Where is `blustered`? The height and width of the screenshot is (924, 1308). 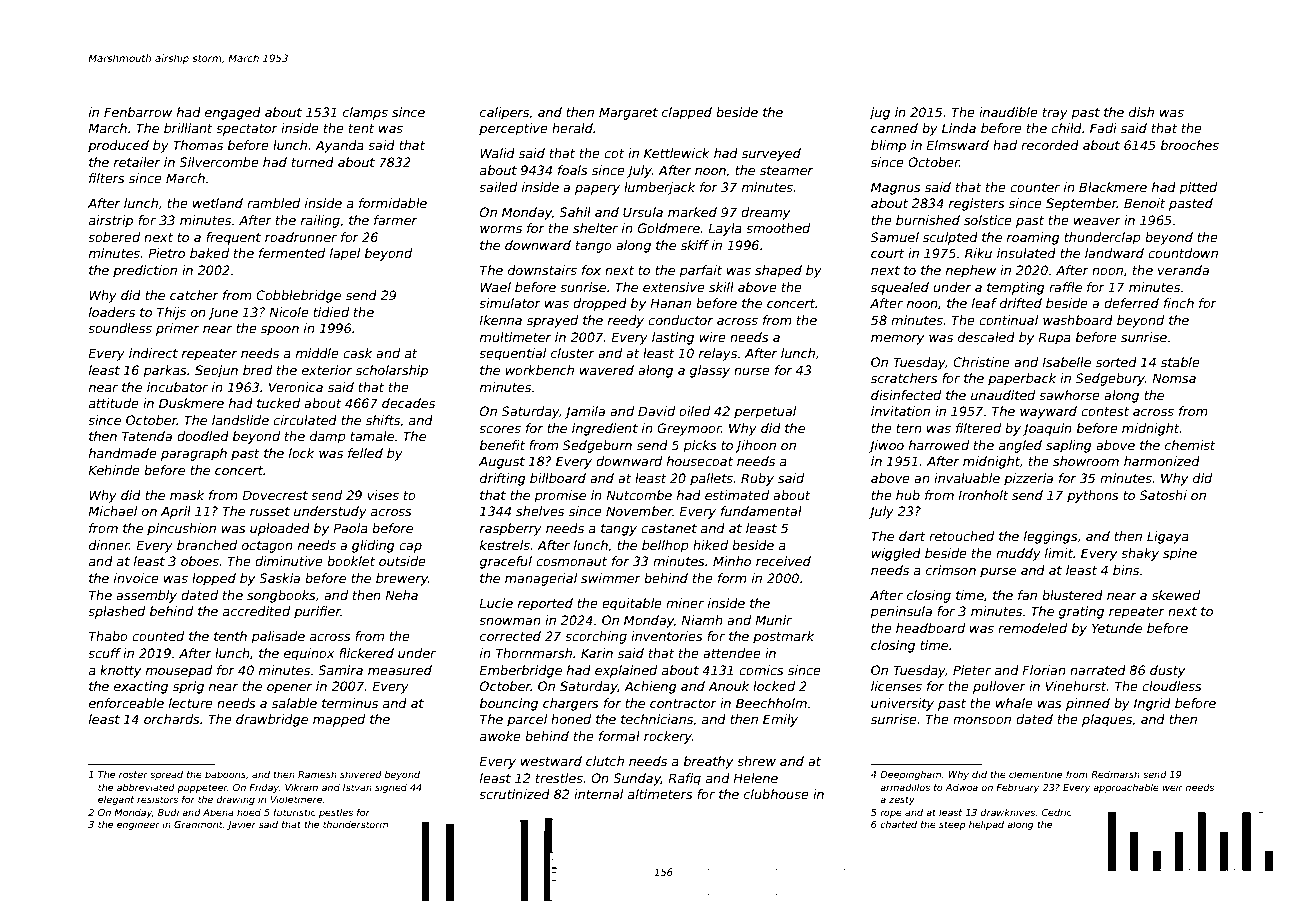 blustered is located at coordinates (1072, 595).
